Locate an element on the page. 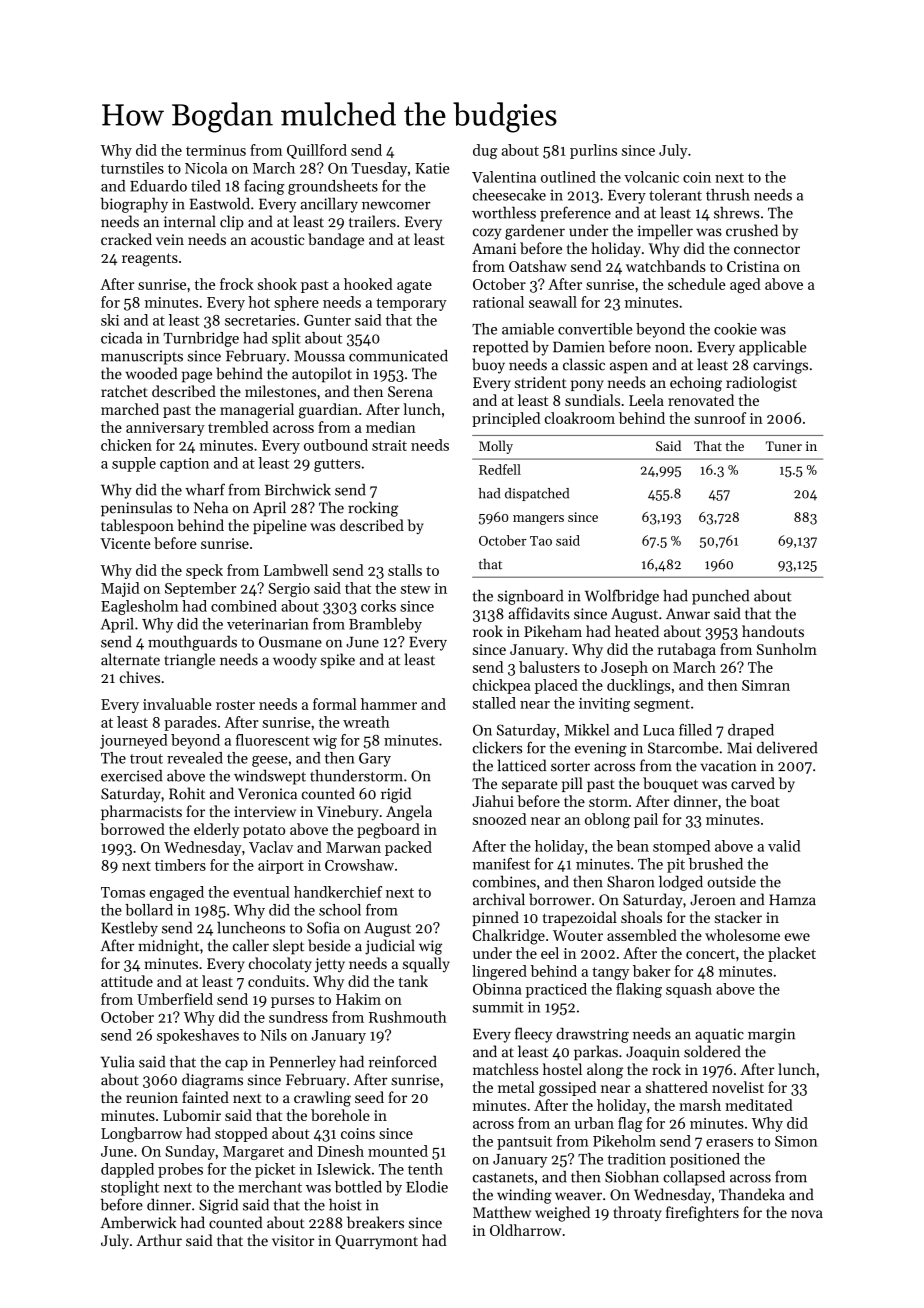 Image resolution: width=924 pixels, height=1308 pixels. Oldharrow is located at coordinates (525, 1230).
